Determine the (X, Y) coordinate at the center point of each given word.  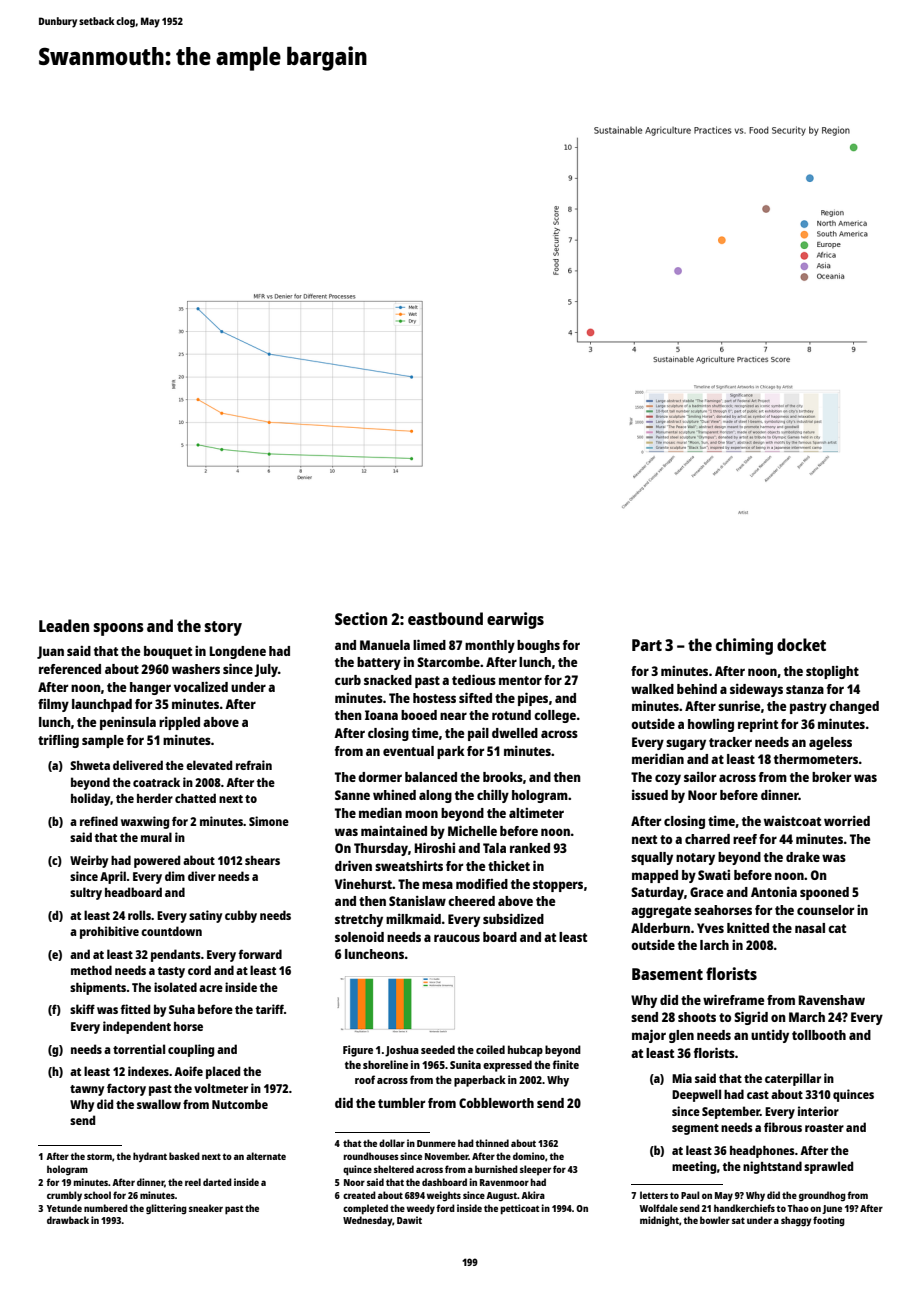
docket (801, 644)
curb (348, 680)
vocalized (201, 686)
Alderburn (660, 928)
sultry (86, 893)
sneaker (206, 1208)
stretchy (359, 920)
